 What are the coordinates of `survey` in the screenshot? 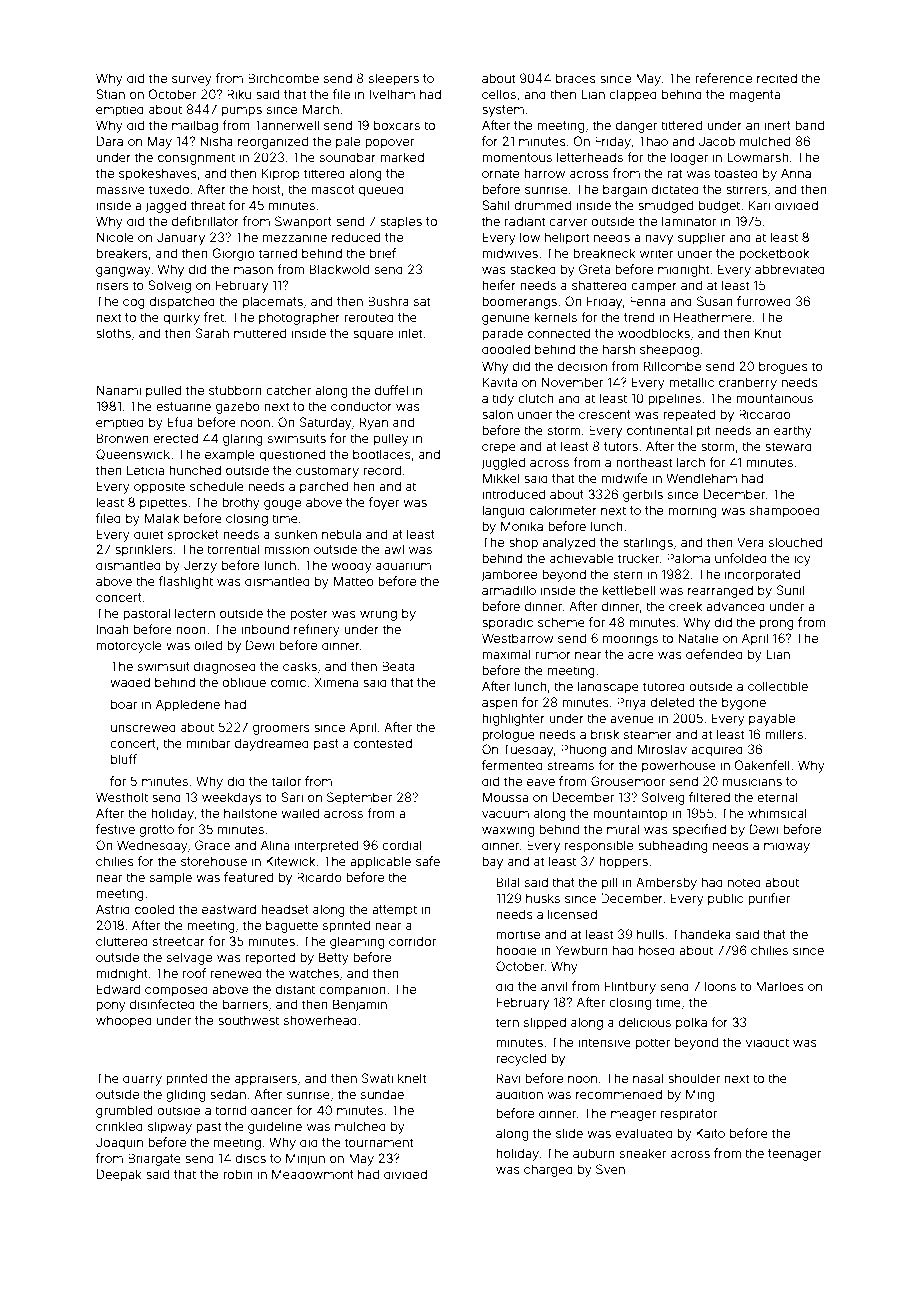 It's located at (192, 81).
